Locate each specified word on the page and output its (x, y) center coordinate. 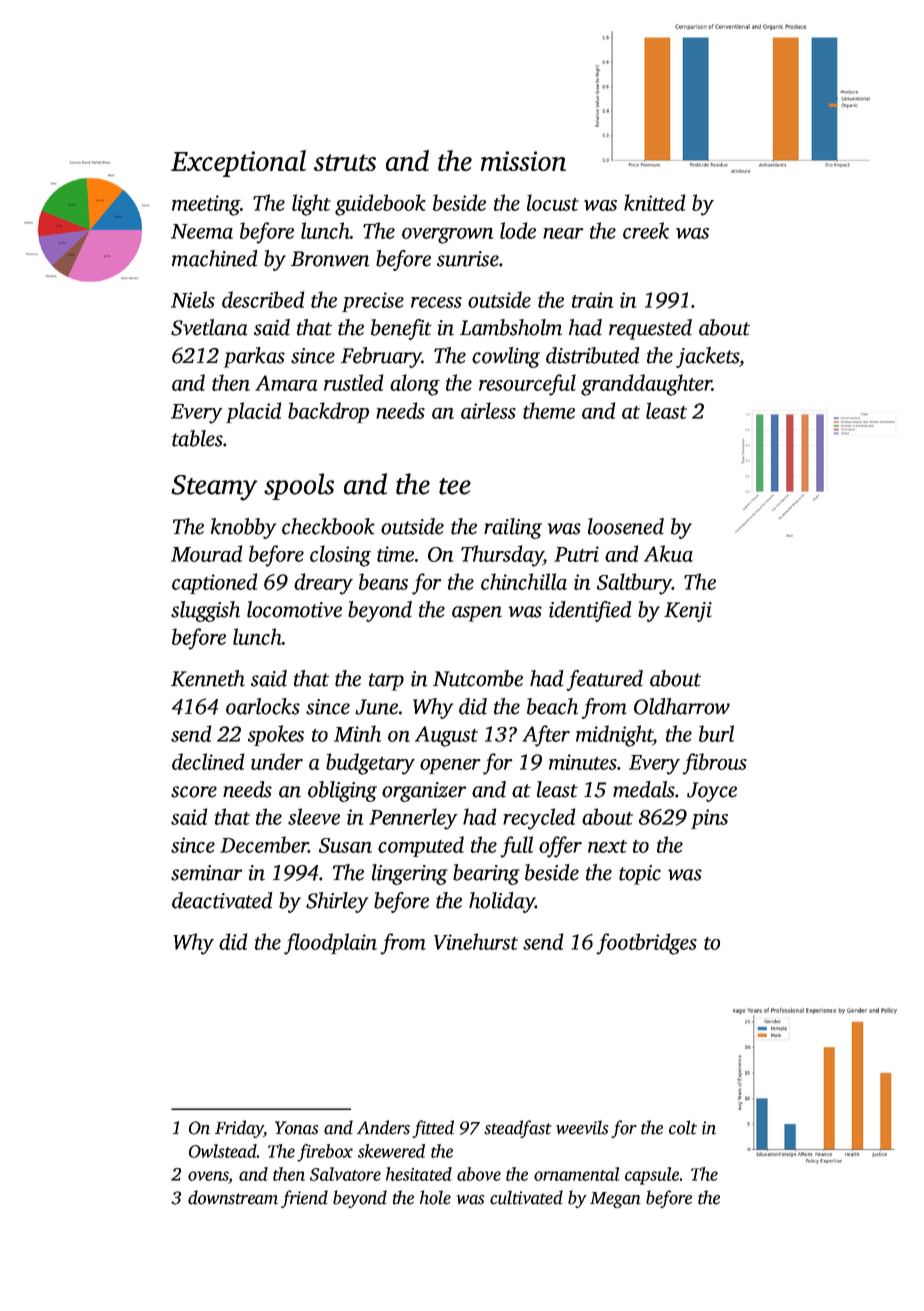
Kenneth (208, 678)
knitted (654, 202)
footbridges (647, 944)
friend (304, 1199)
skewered (391, 1151)
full (517, 847)
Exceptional (238, 163)
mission (523, 161)
